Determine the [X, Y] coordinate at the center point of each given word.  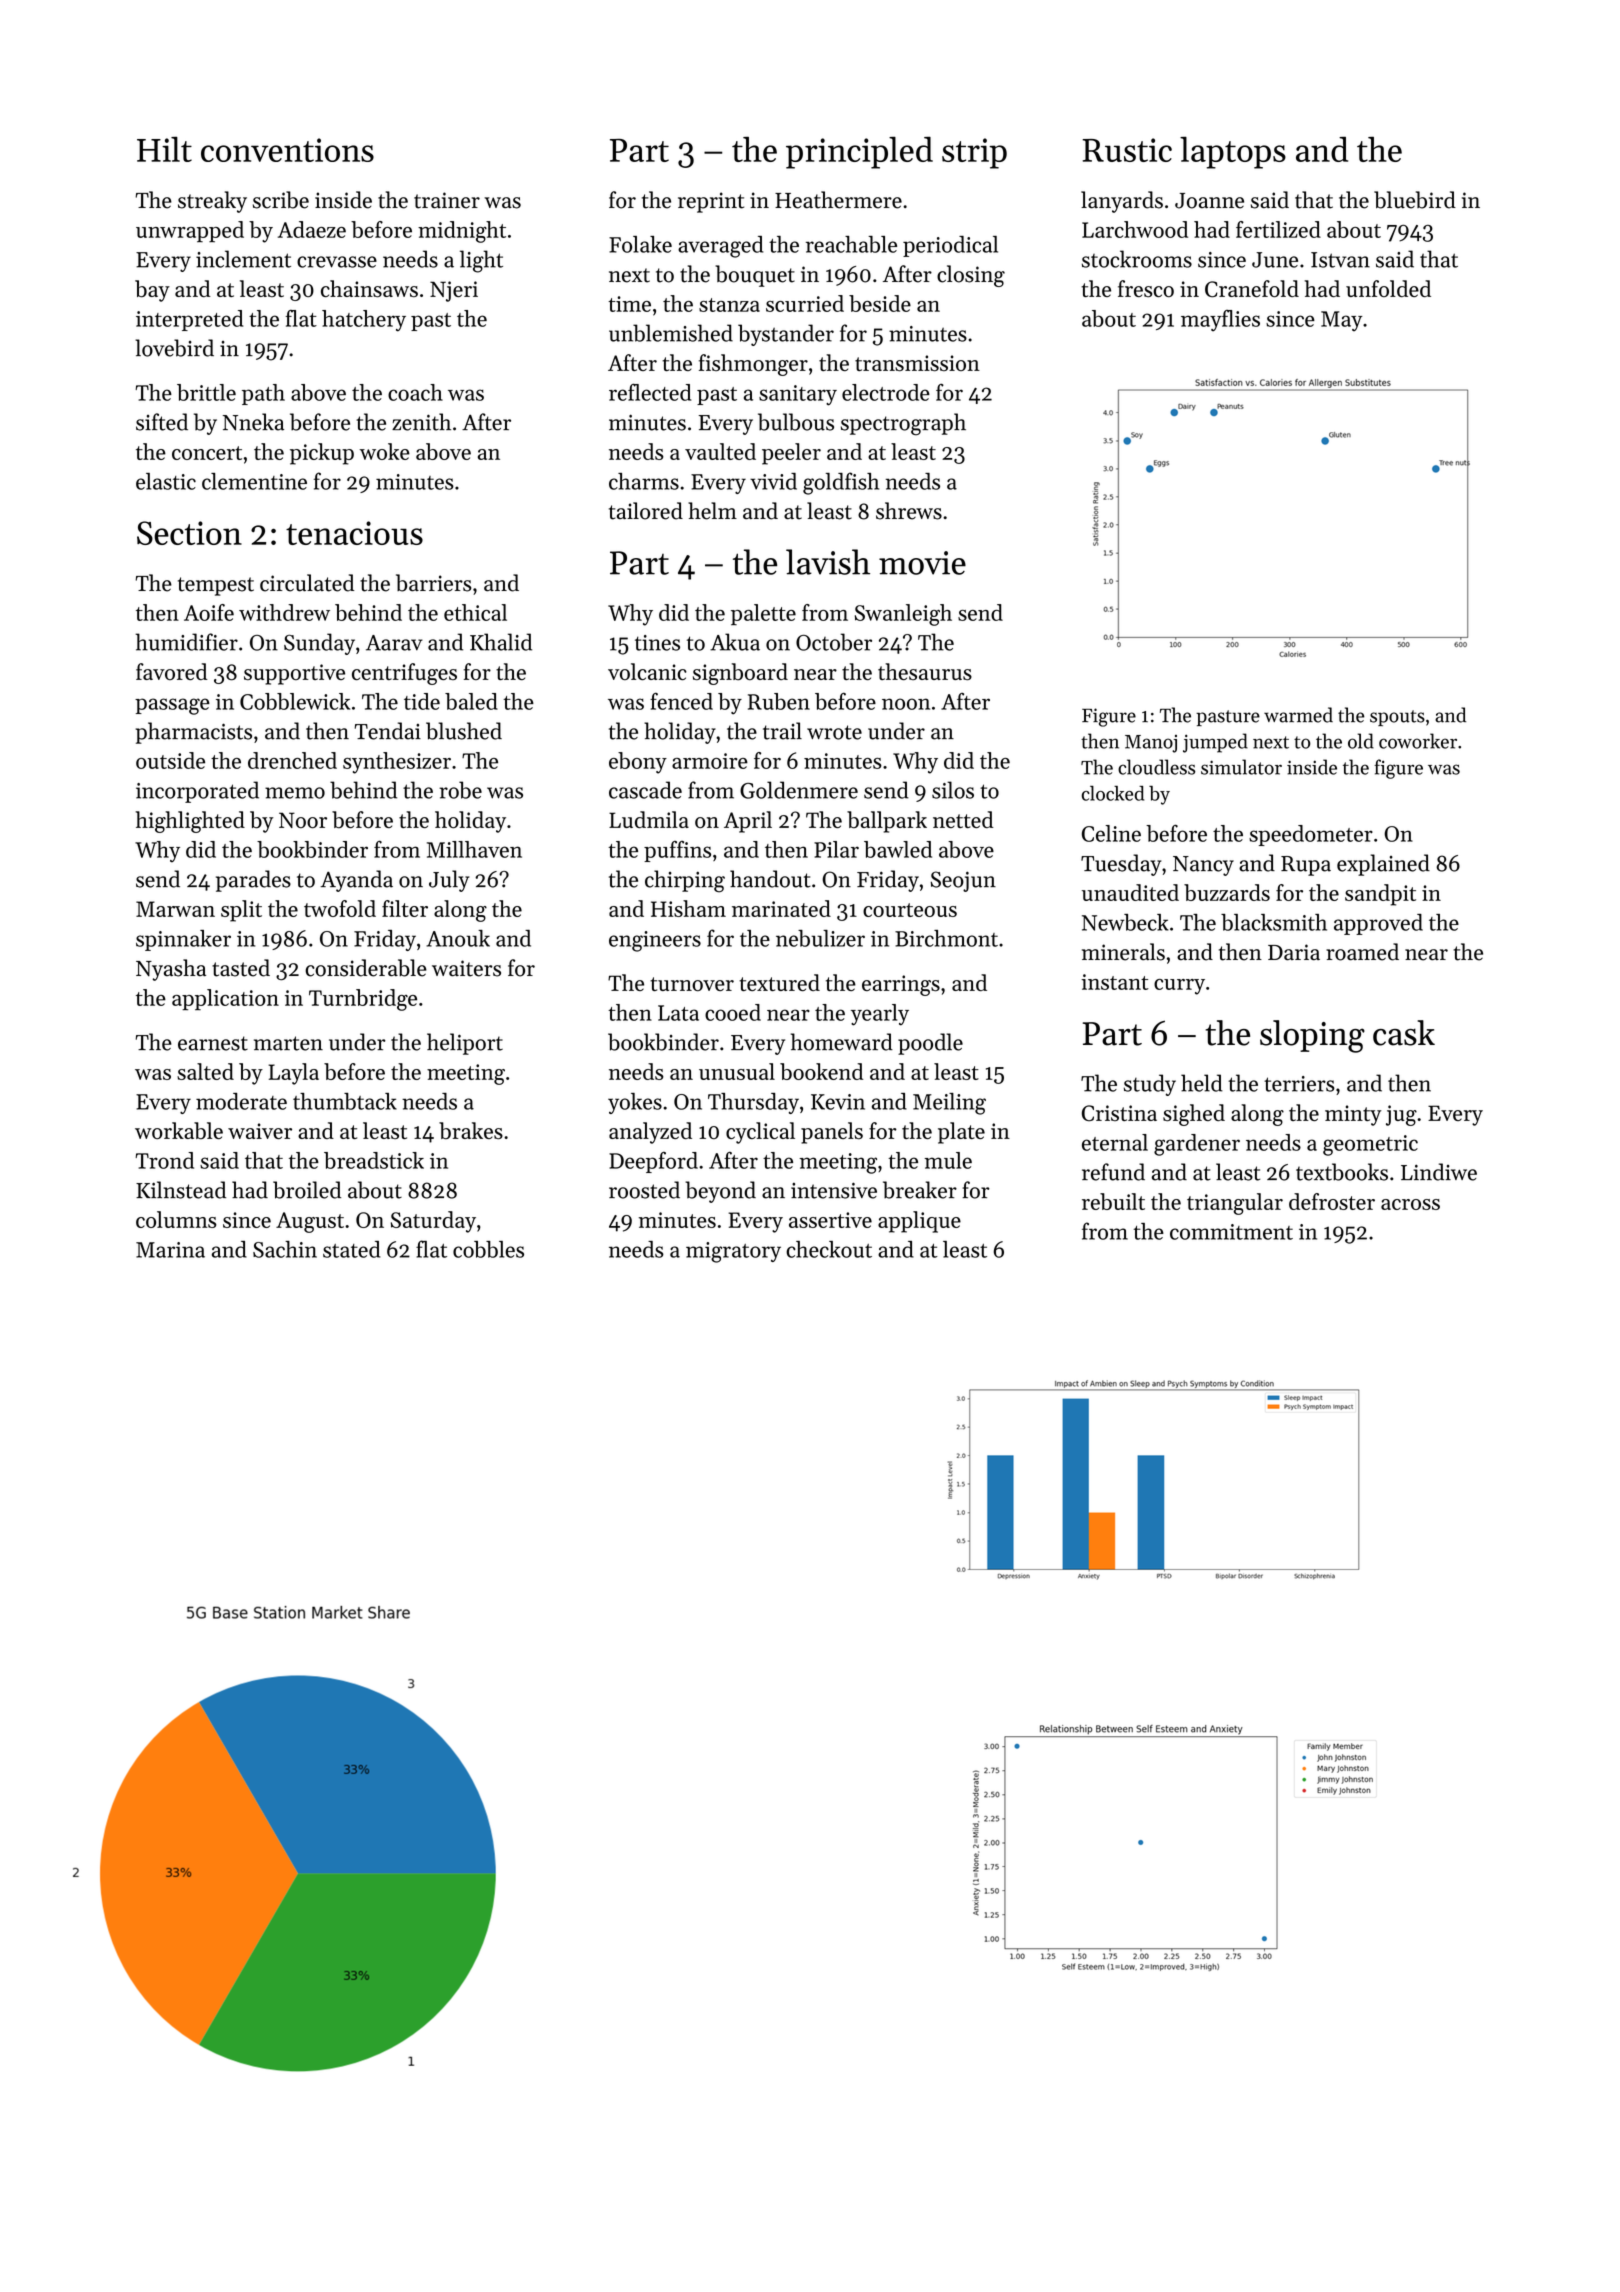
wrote [834, 732]
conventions [287, 150]
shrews [909, 511]
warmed [1298, 715]
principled [859, 152]
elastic [166, 481]
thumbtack [345, 1101]
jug [1401, 1115]
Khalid [501, 642]
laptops [1233, 152]
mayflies [1220, 320]
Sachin [285, 1249]
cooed [733, 1012]
